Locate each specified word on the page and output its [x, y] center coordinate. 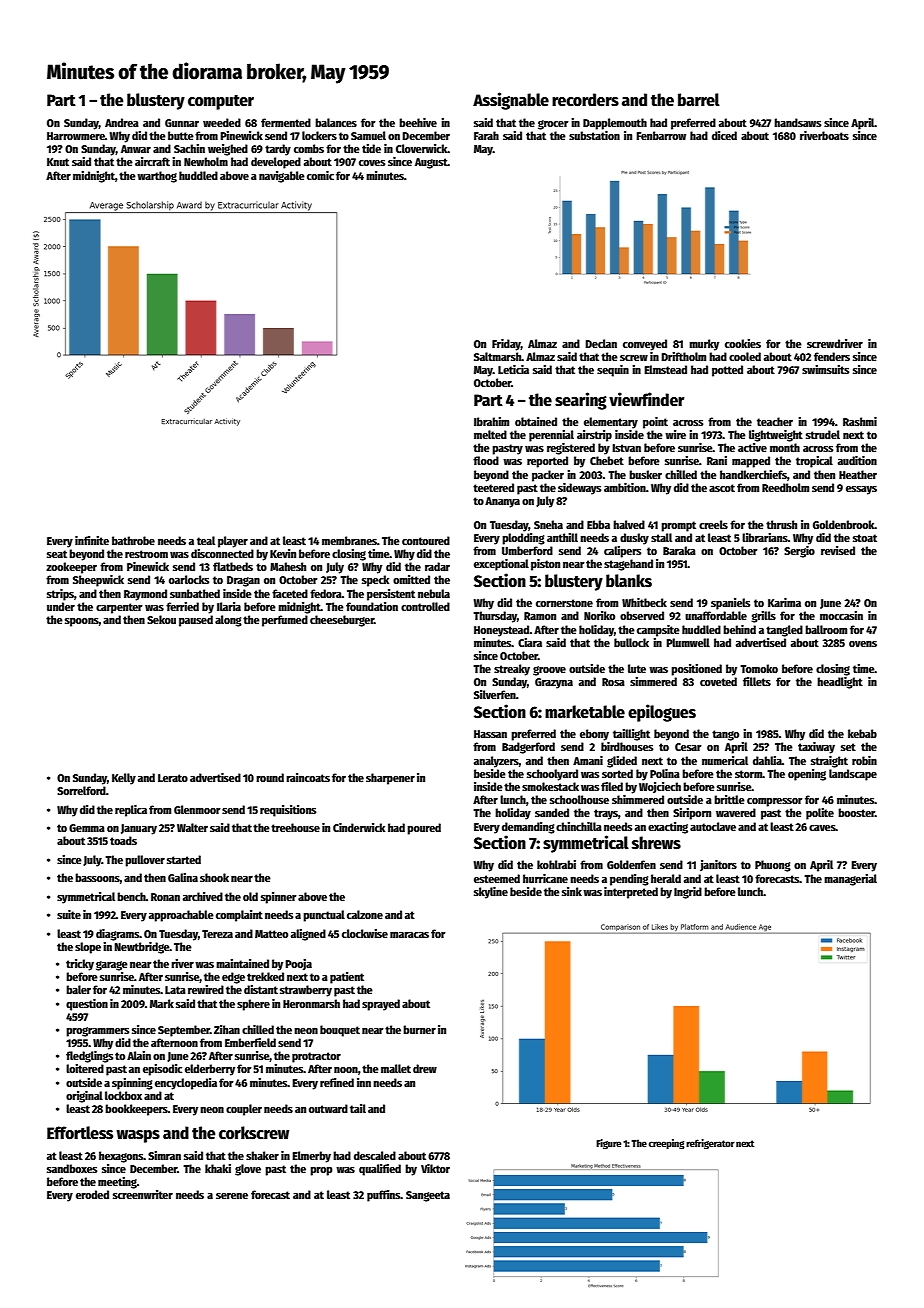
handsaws [797, 122]
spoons [82, 622]
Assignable [511, 101]
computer [221, 102]
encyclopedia [186, 1084]
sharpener [390, 779]
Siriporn [692, 814]
